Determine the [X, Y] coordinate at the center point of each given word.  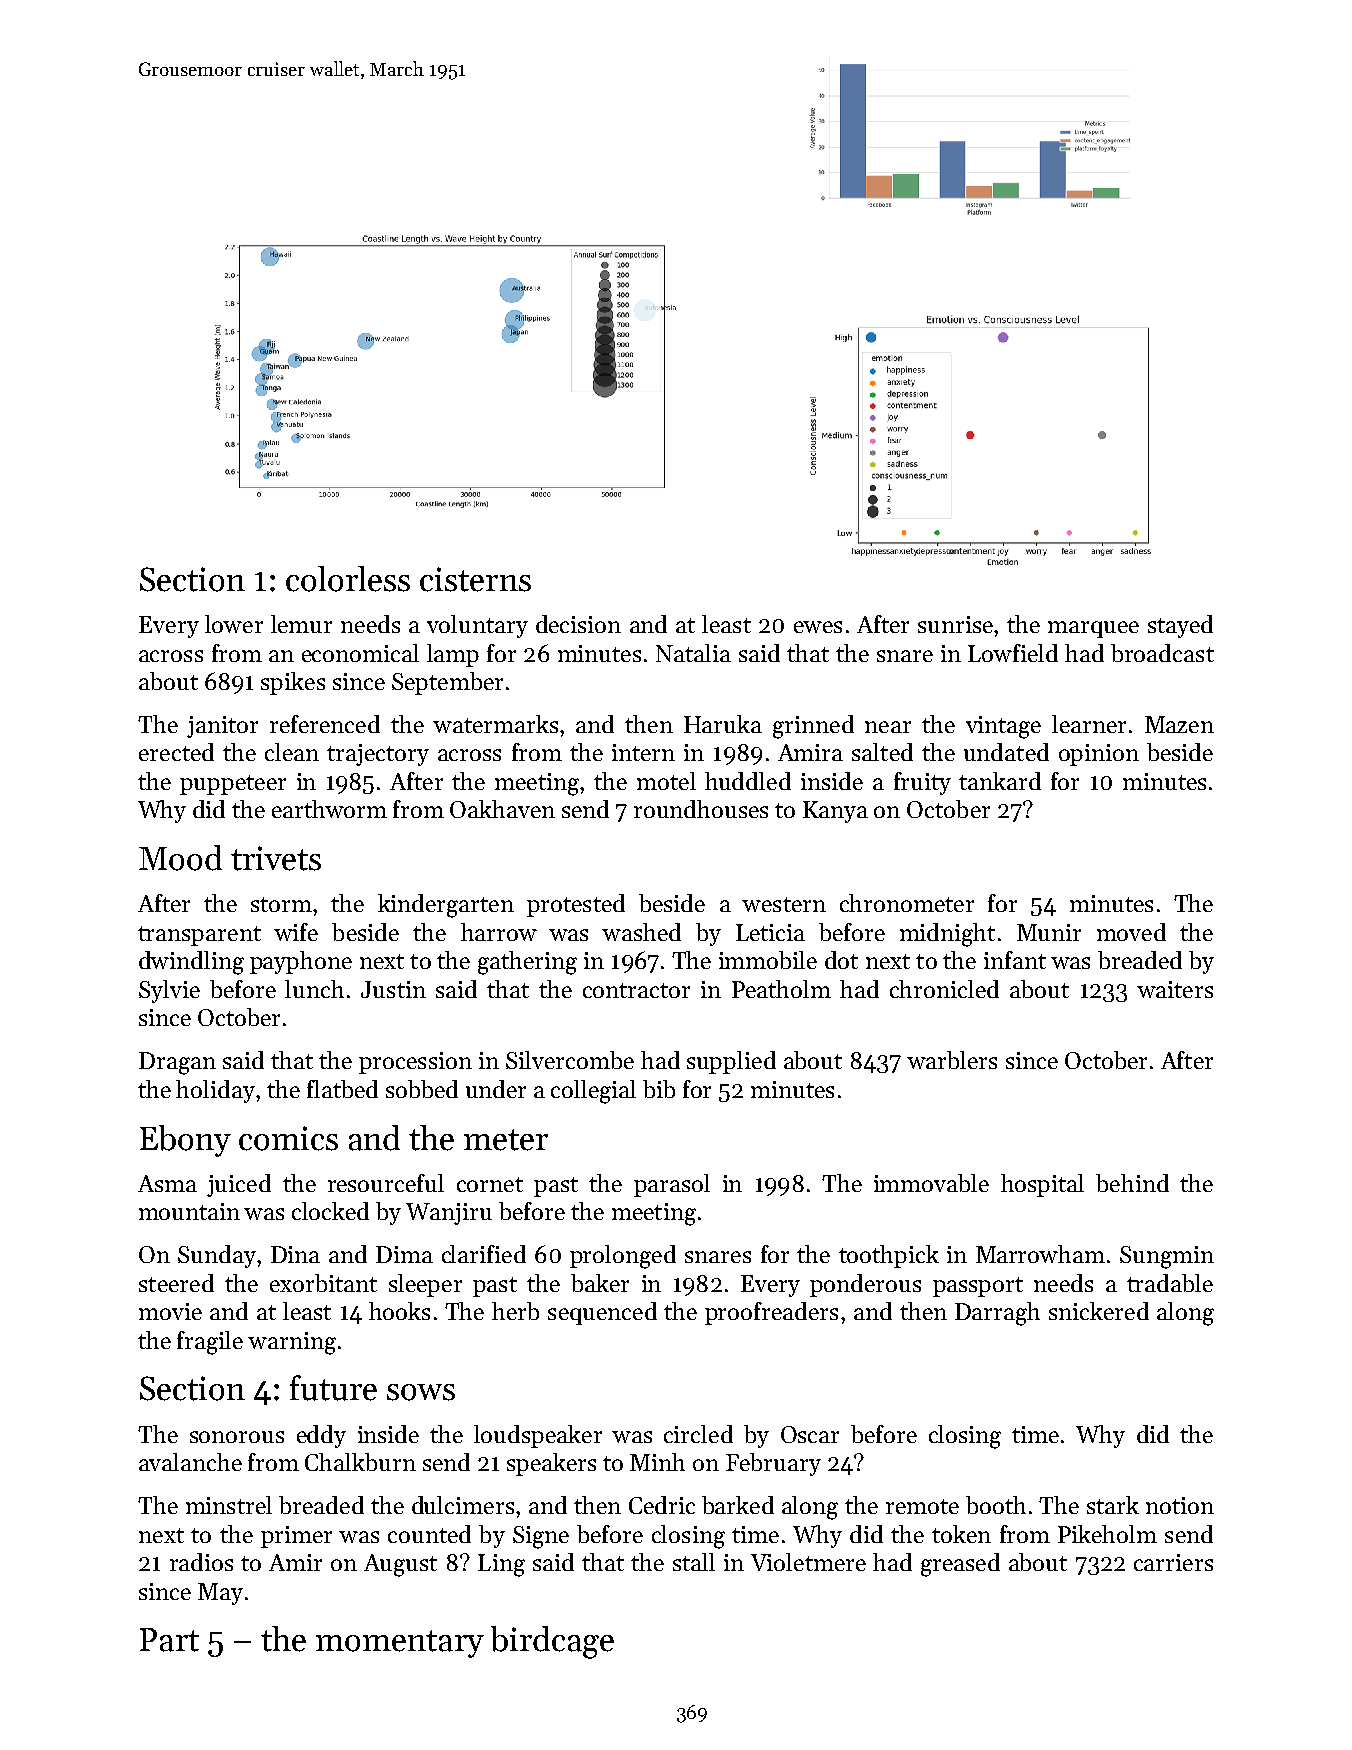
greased [960, 1565]
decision [578, 624]
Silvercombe [570, 1060]
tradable [1170, 1283]
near [888, 727]
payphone [301, 962]
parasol [672, 1185]
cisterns [475, 579]
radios [201, 1562]
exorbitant [323, 1283]
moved [1131, 932]
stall [694, 1562]
